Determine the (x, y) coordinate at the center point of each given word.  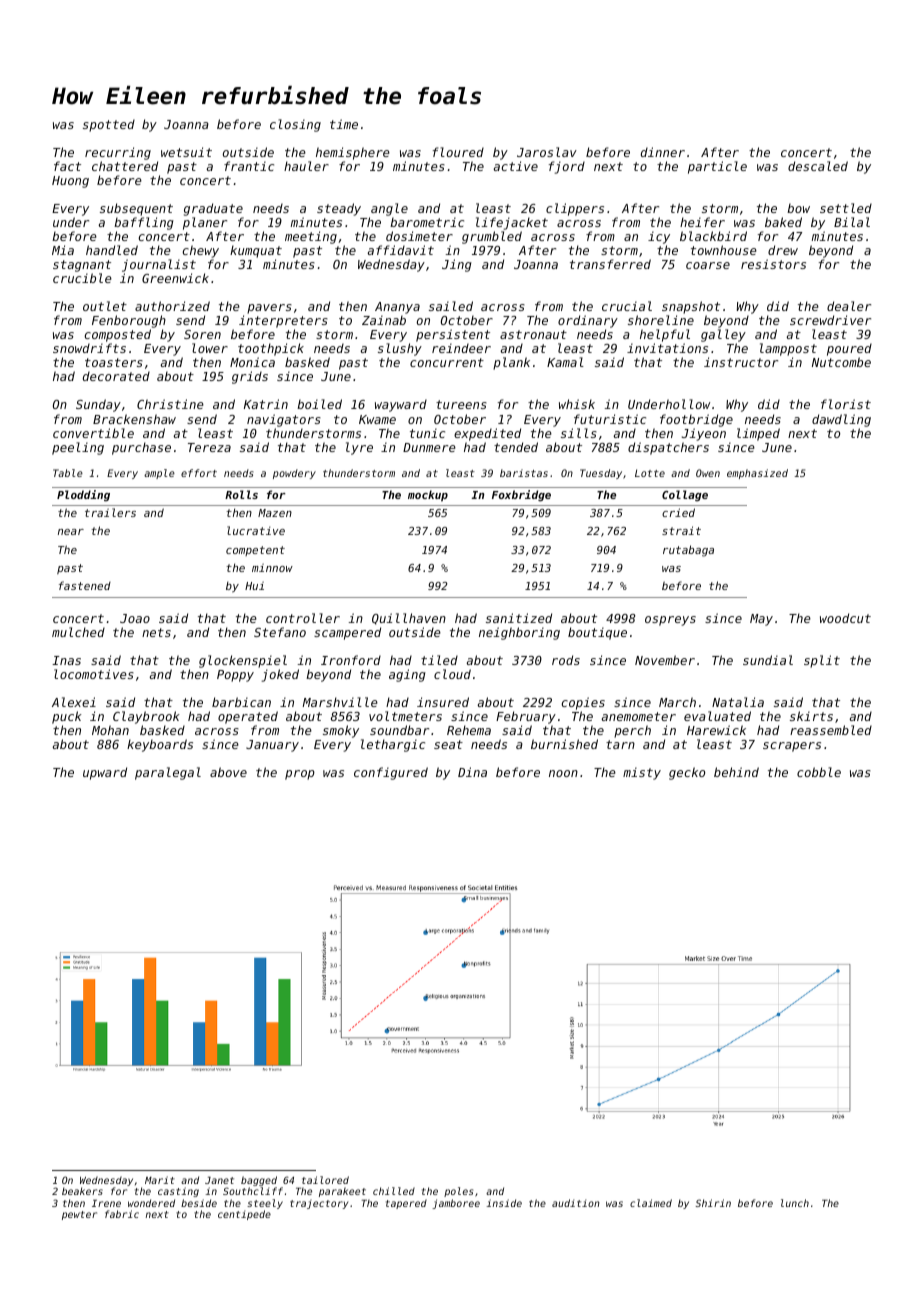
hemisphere (353, 153)
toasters (114, 362)
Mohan (110, 730)
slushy (400, 349)
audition (576, 1203)
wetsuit (186, 152)
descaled (818, 166)
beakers (82, 1191)
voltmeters (405, 716)
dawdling (841, 420)
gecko (687, 773)
